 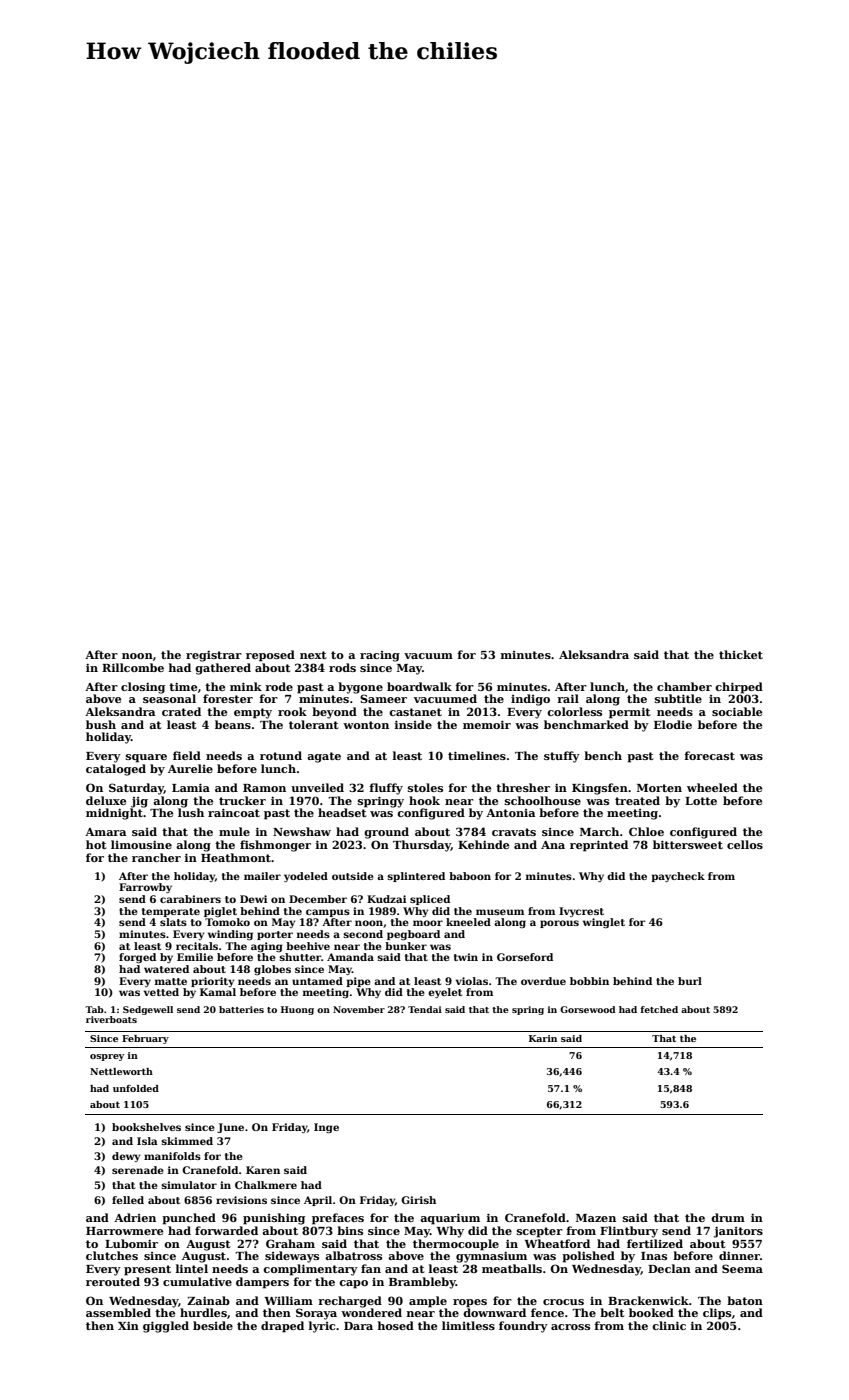 I want to click on beside, so click(x=213, y=1325).
